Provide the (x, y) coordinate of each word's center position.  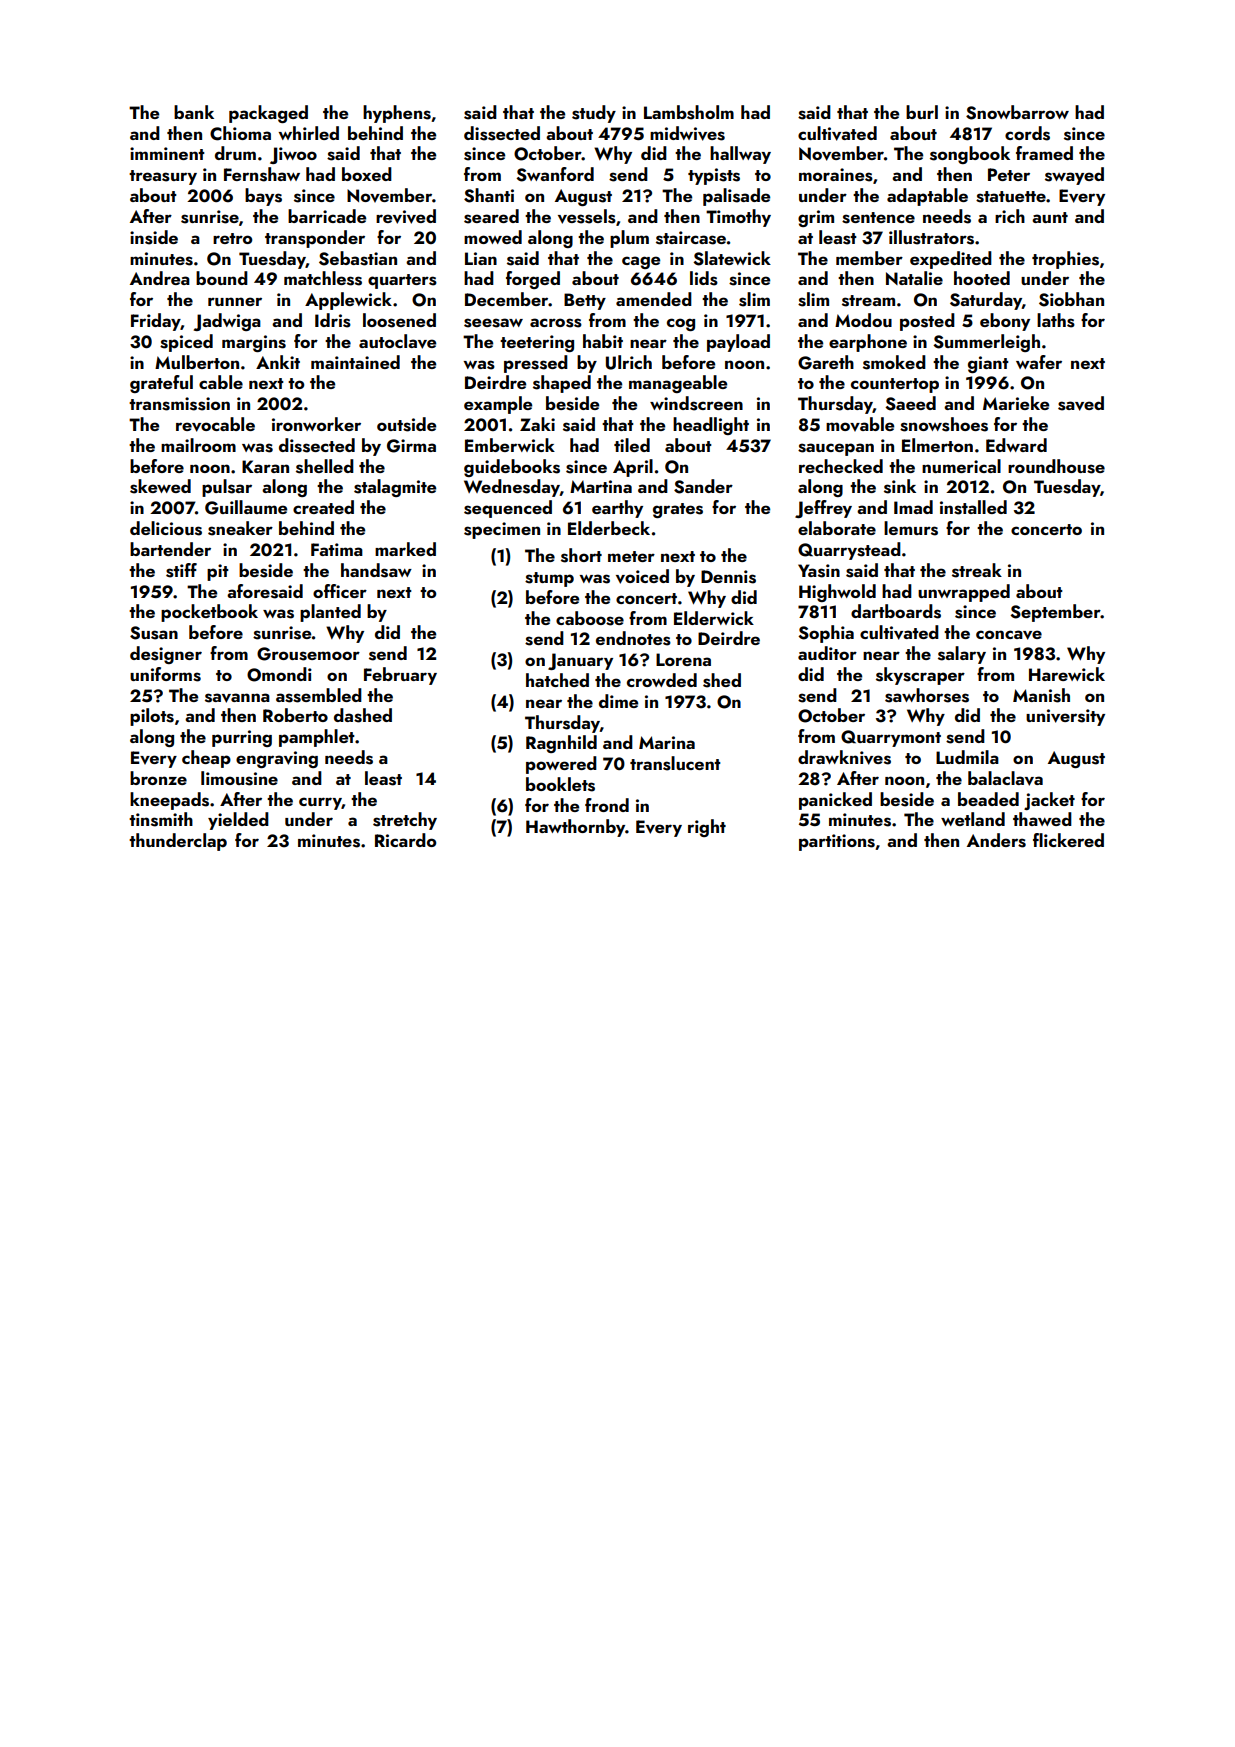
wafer (1039, 362)
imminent (167, 153)
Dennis (728, 577)
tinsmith (161, 819)
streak (977, 570)
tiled (632, 445)
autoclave (397, 341)
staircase (691, 238)
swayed (1074, 176)
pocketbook (209, 613)
